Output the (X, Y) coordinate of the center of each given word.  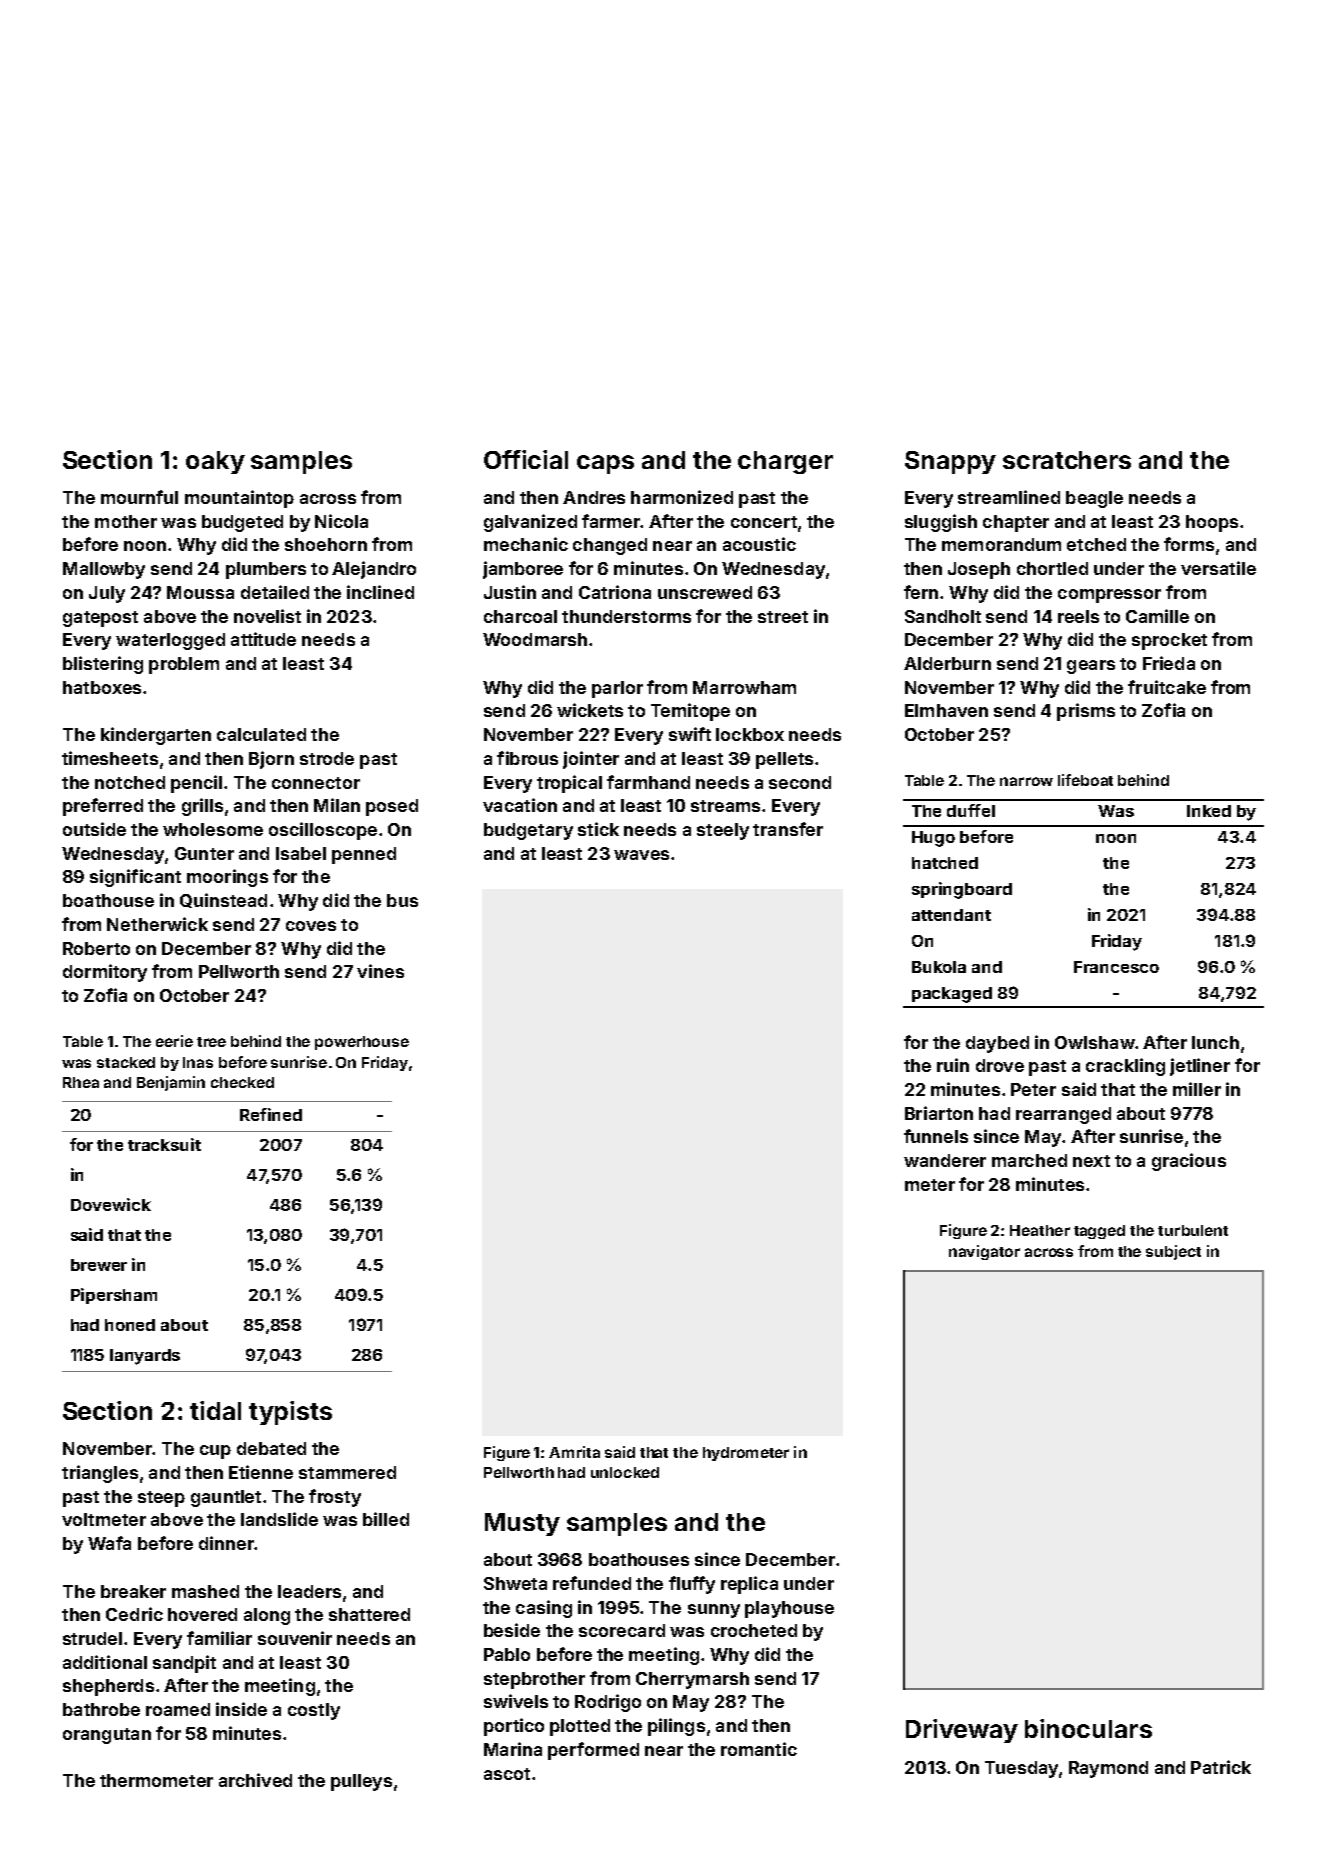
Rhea (81, 1082)
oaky (215, 462)
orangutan (107, 1736)
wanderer (945, 1160)
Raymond (1108, 1769)
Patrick (1221, 1767)
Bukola (939, 967)
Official (526, 459)
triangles (100, 1474)
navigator (984, 1252)
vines (380, 971)
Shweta (515, 1583)
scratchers (1067, 460)
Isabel (301, 853)
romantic (759, 1749)
